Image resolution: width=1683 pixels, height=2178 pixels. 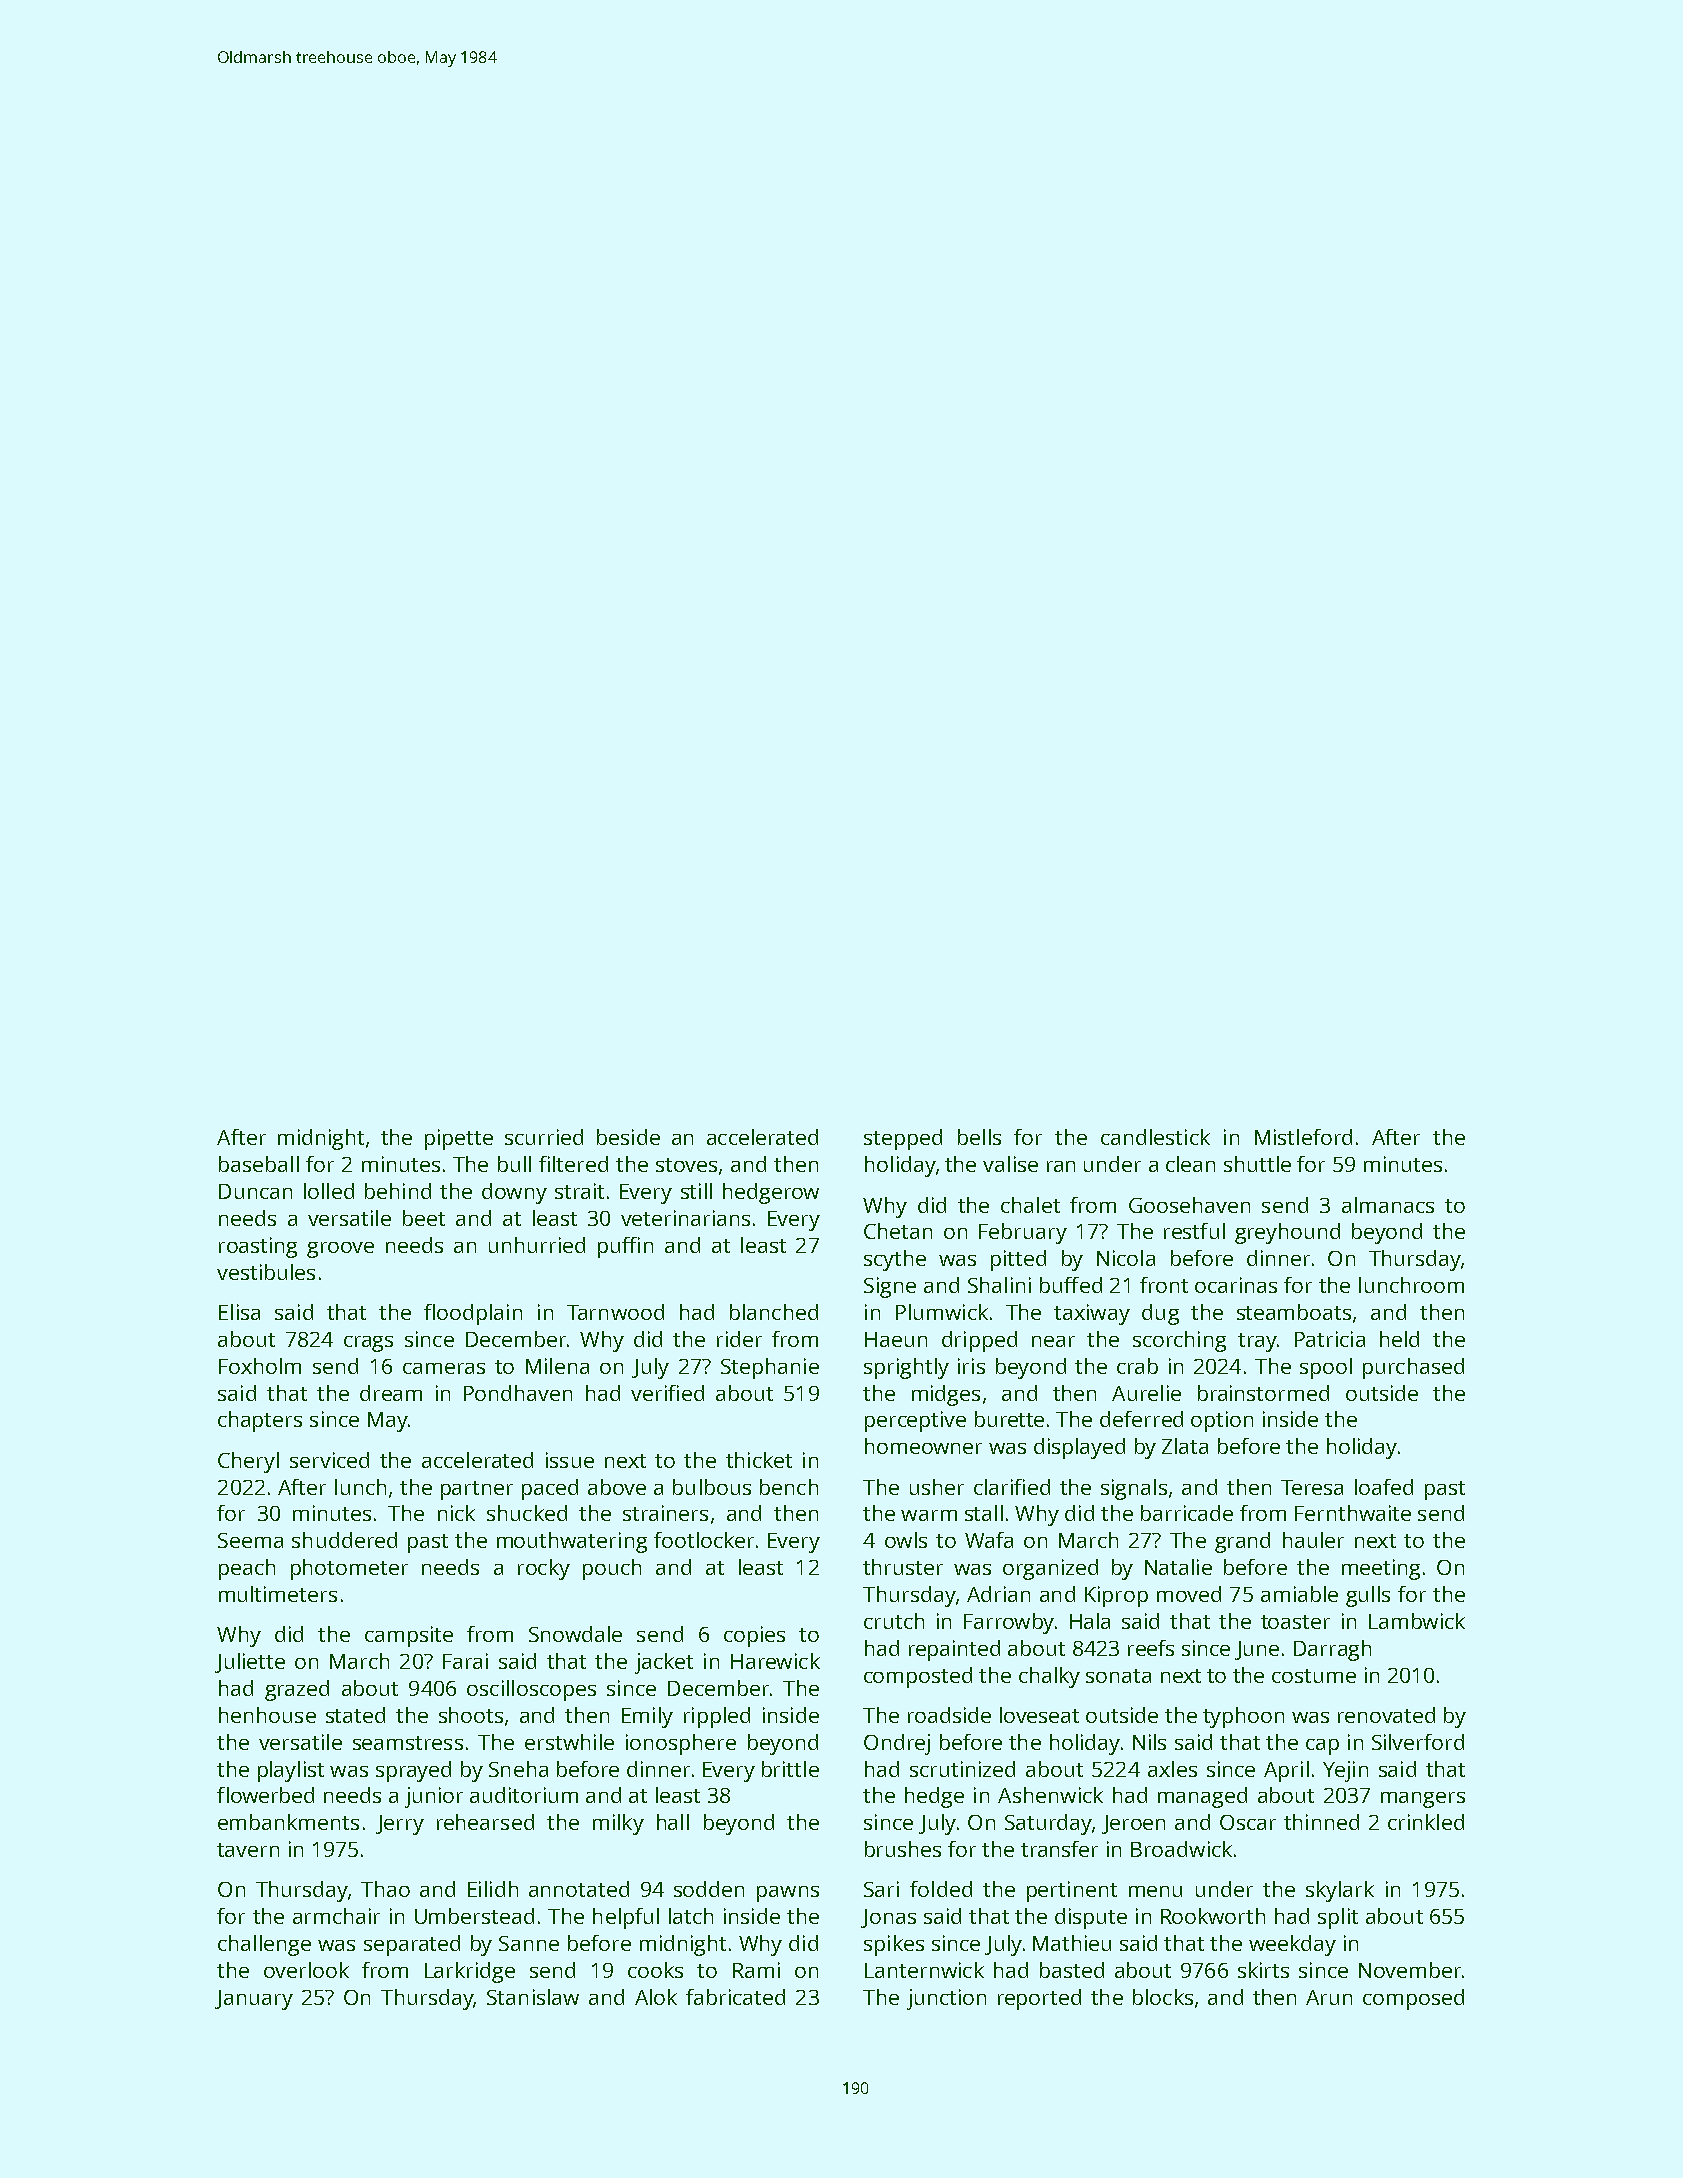 What do you see at coordinates (1059, 1849) in the screenshot?
I see `transfer` at bounding box center [1059, 1849].
